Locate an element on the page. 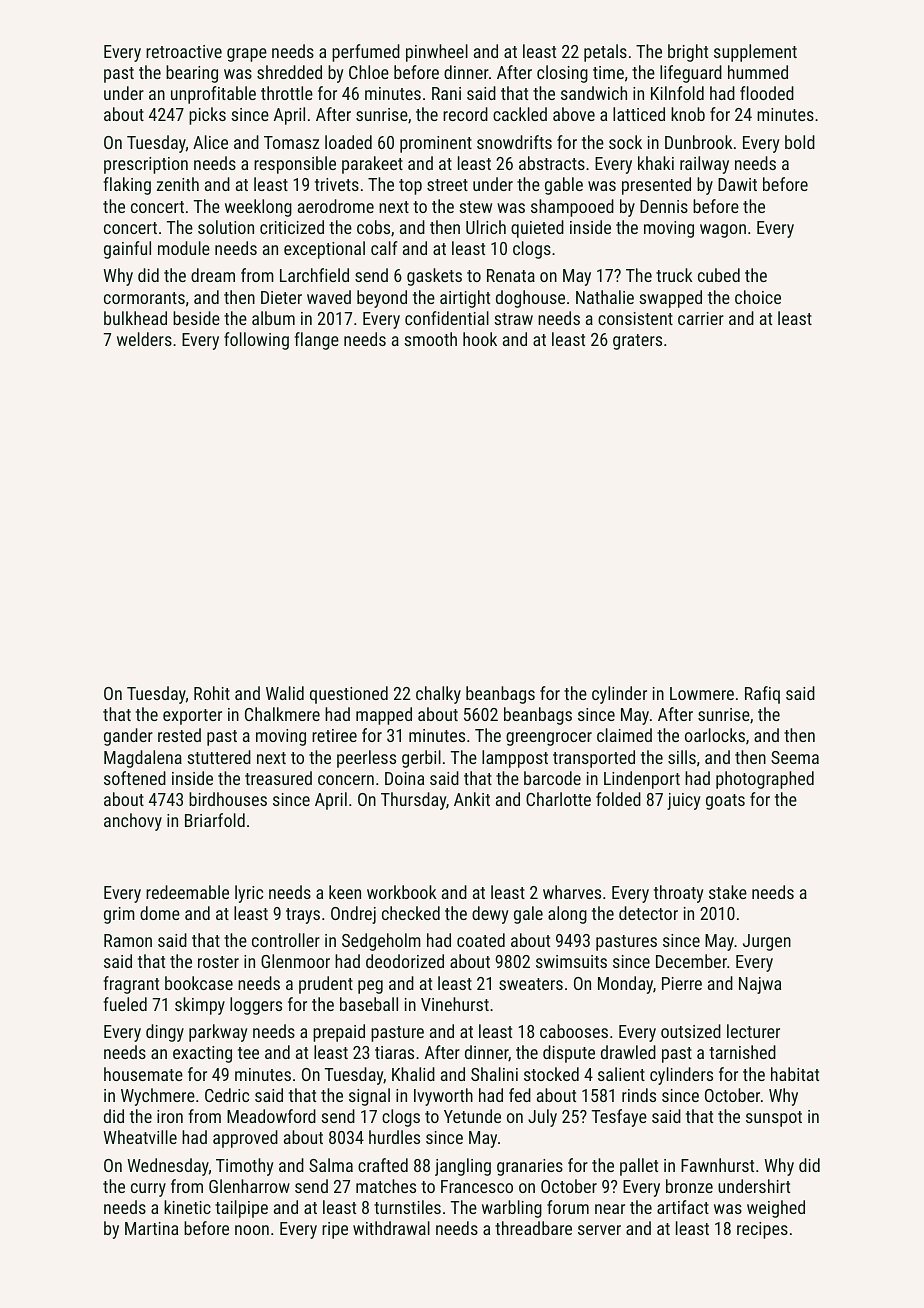 The image size is (924, 1308). stake is located at coordinates (728, 892).
